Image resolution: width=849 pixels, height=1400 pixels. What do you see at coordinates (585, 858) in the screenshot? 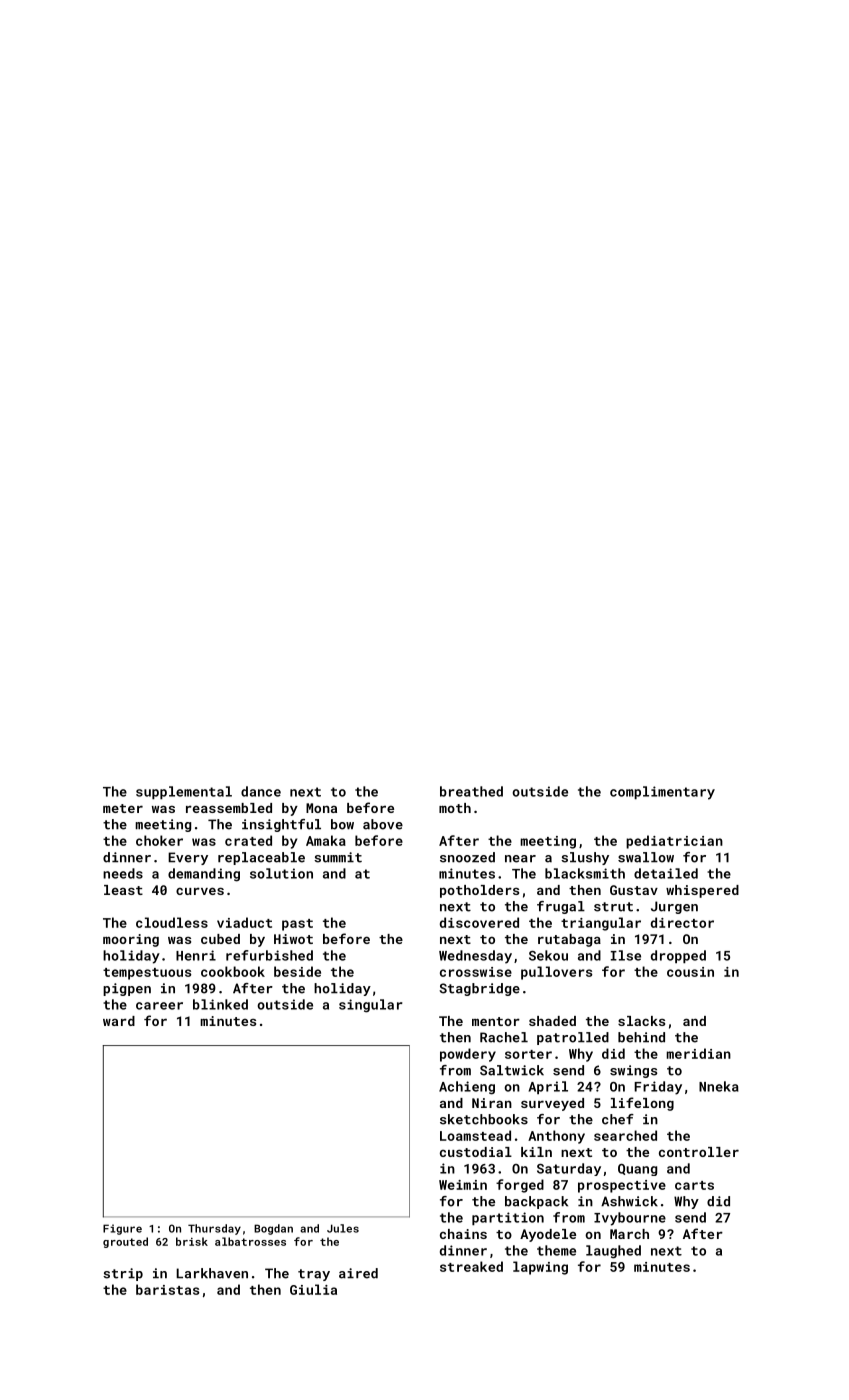
I see `slushy` at bounding box center [585, 858].
